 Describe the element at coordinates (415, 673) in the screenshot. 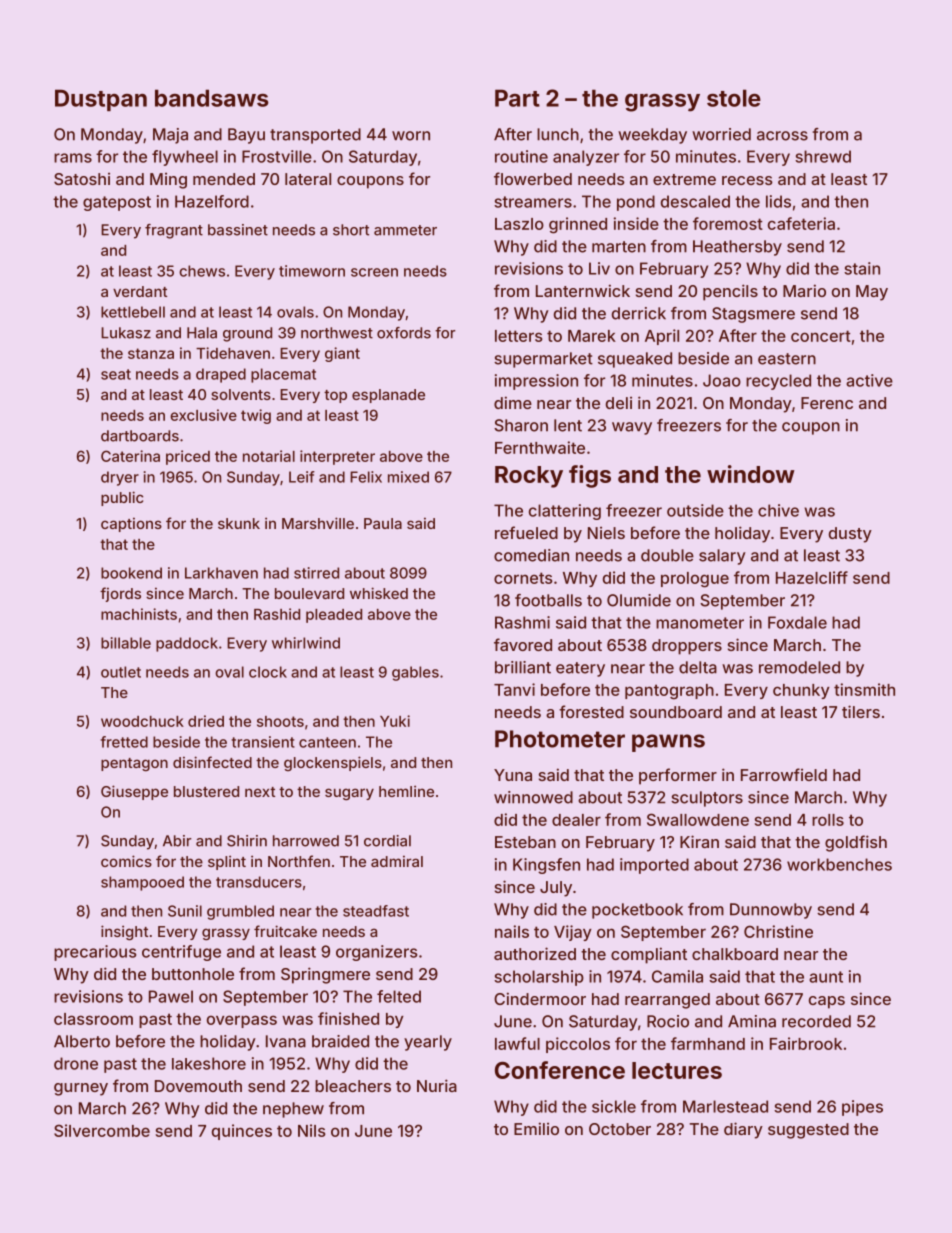

I see `gables` at that location.
